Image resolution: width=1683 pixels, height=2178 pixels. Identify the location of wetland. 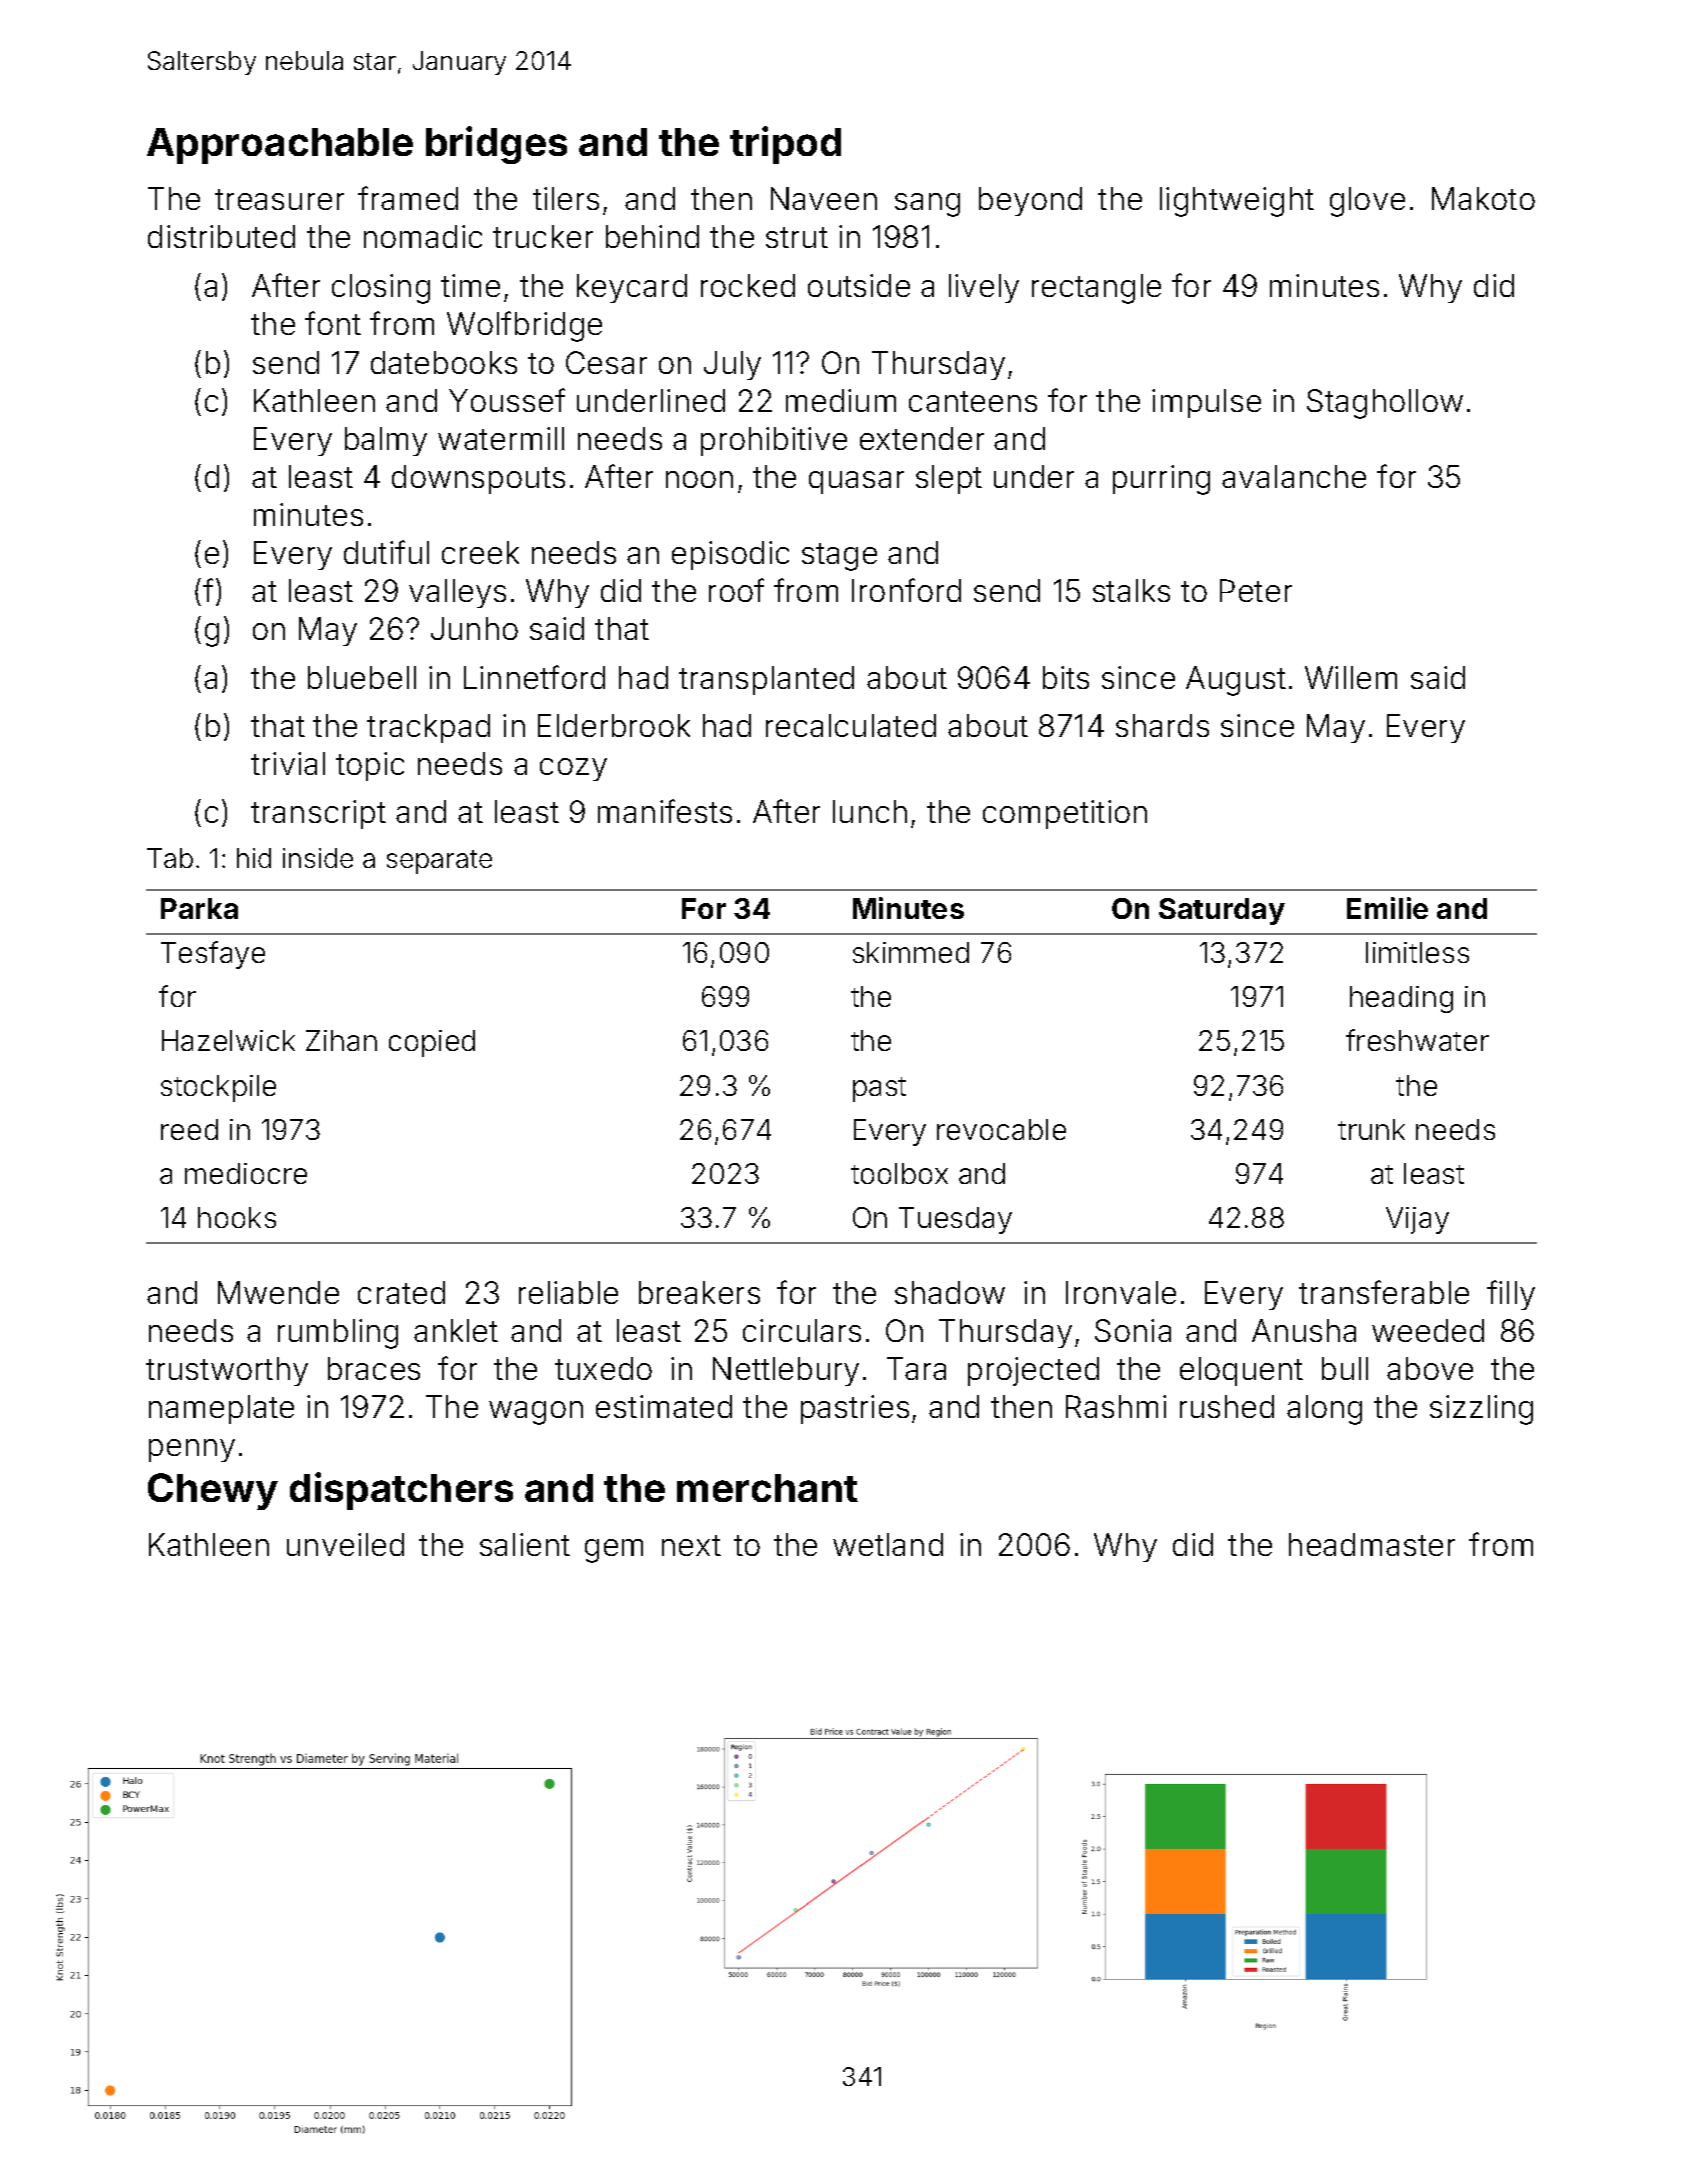
(888, 1544).
